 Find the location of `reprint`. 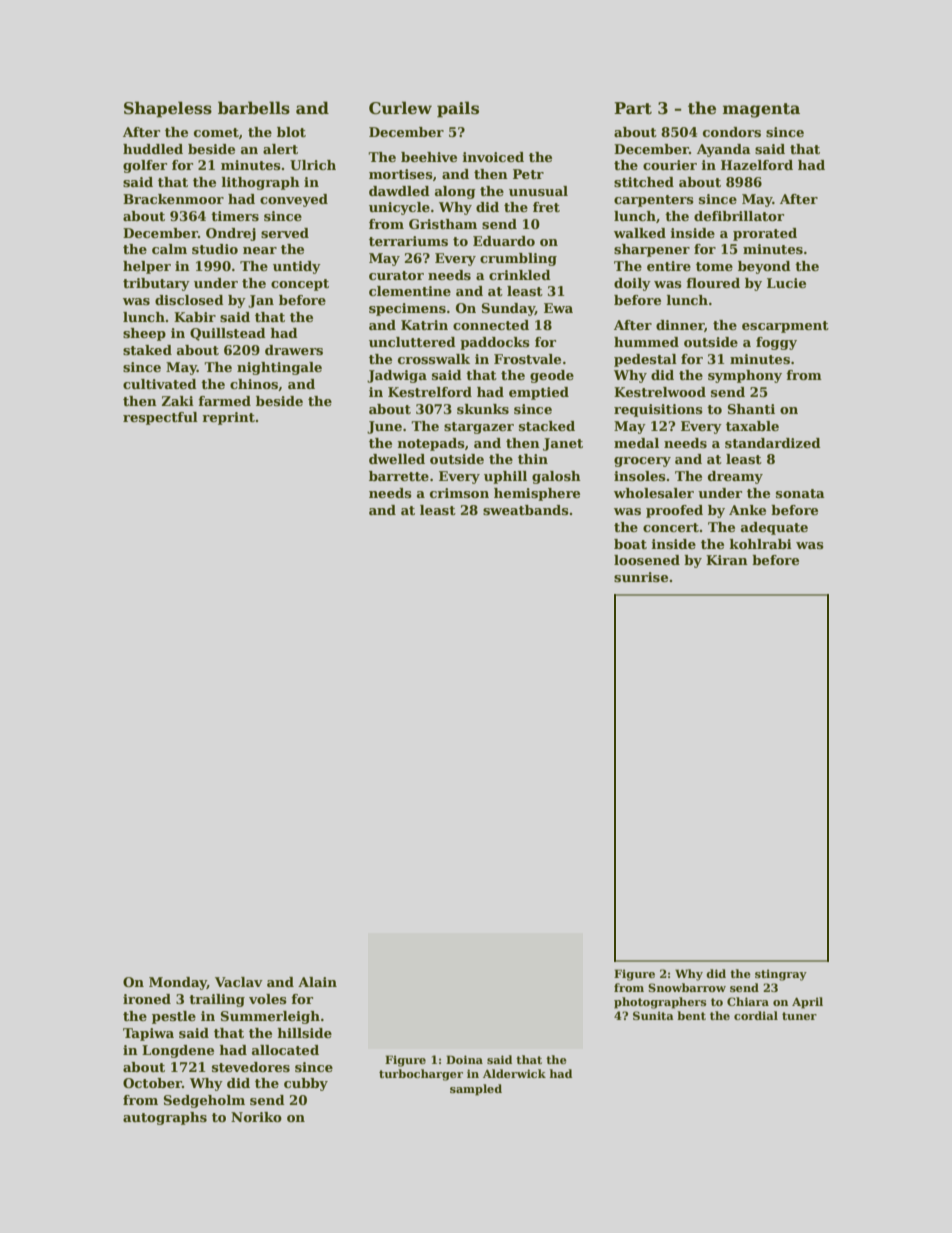

reprint is located at coordinates (228, 418).
